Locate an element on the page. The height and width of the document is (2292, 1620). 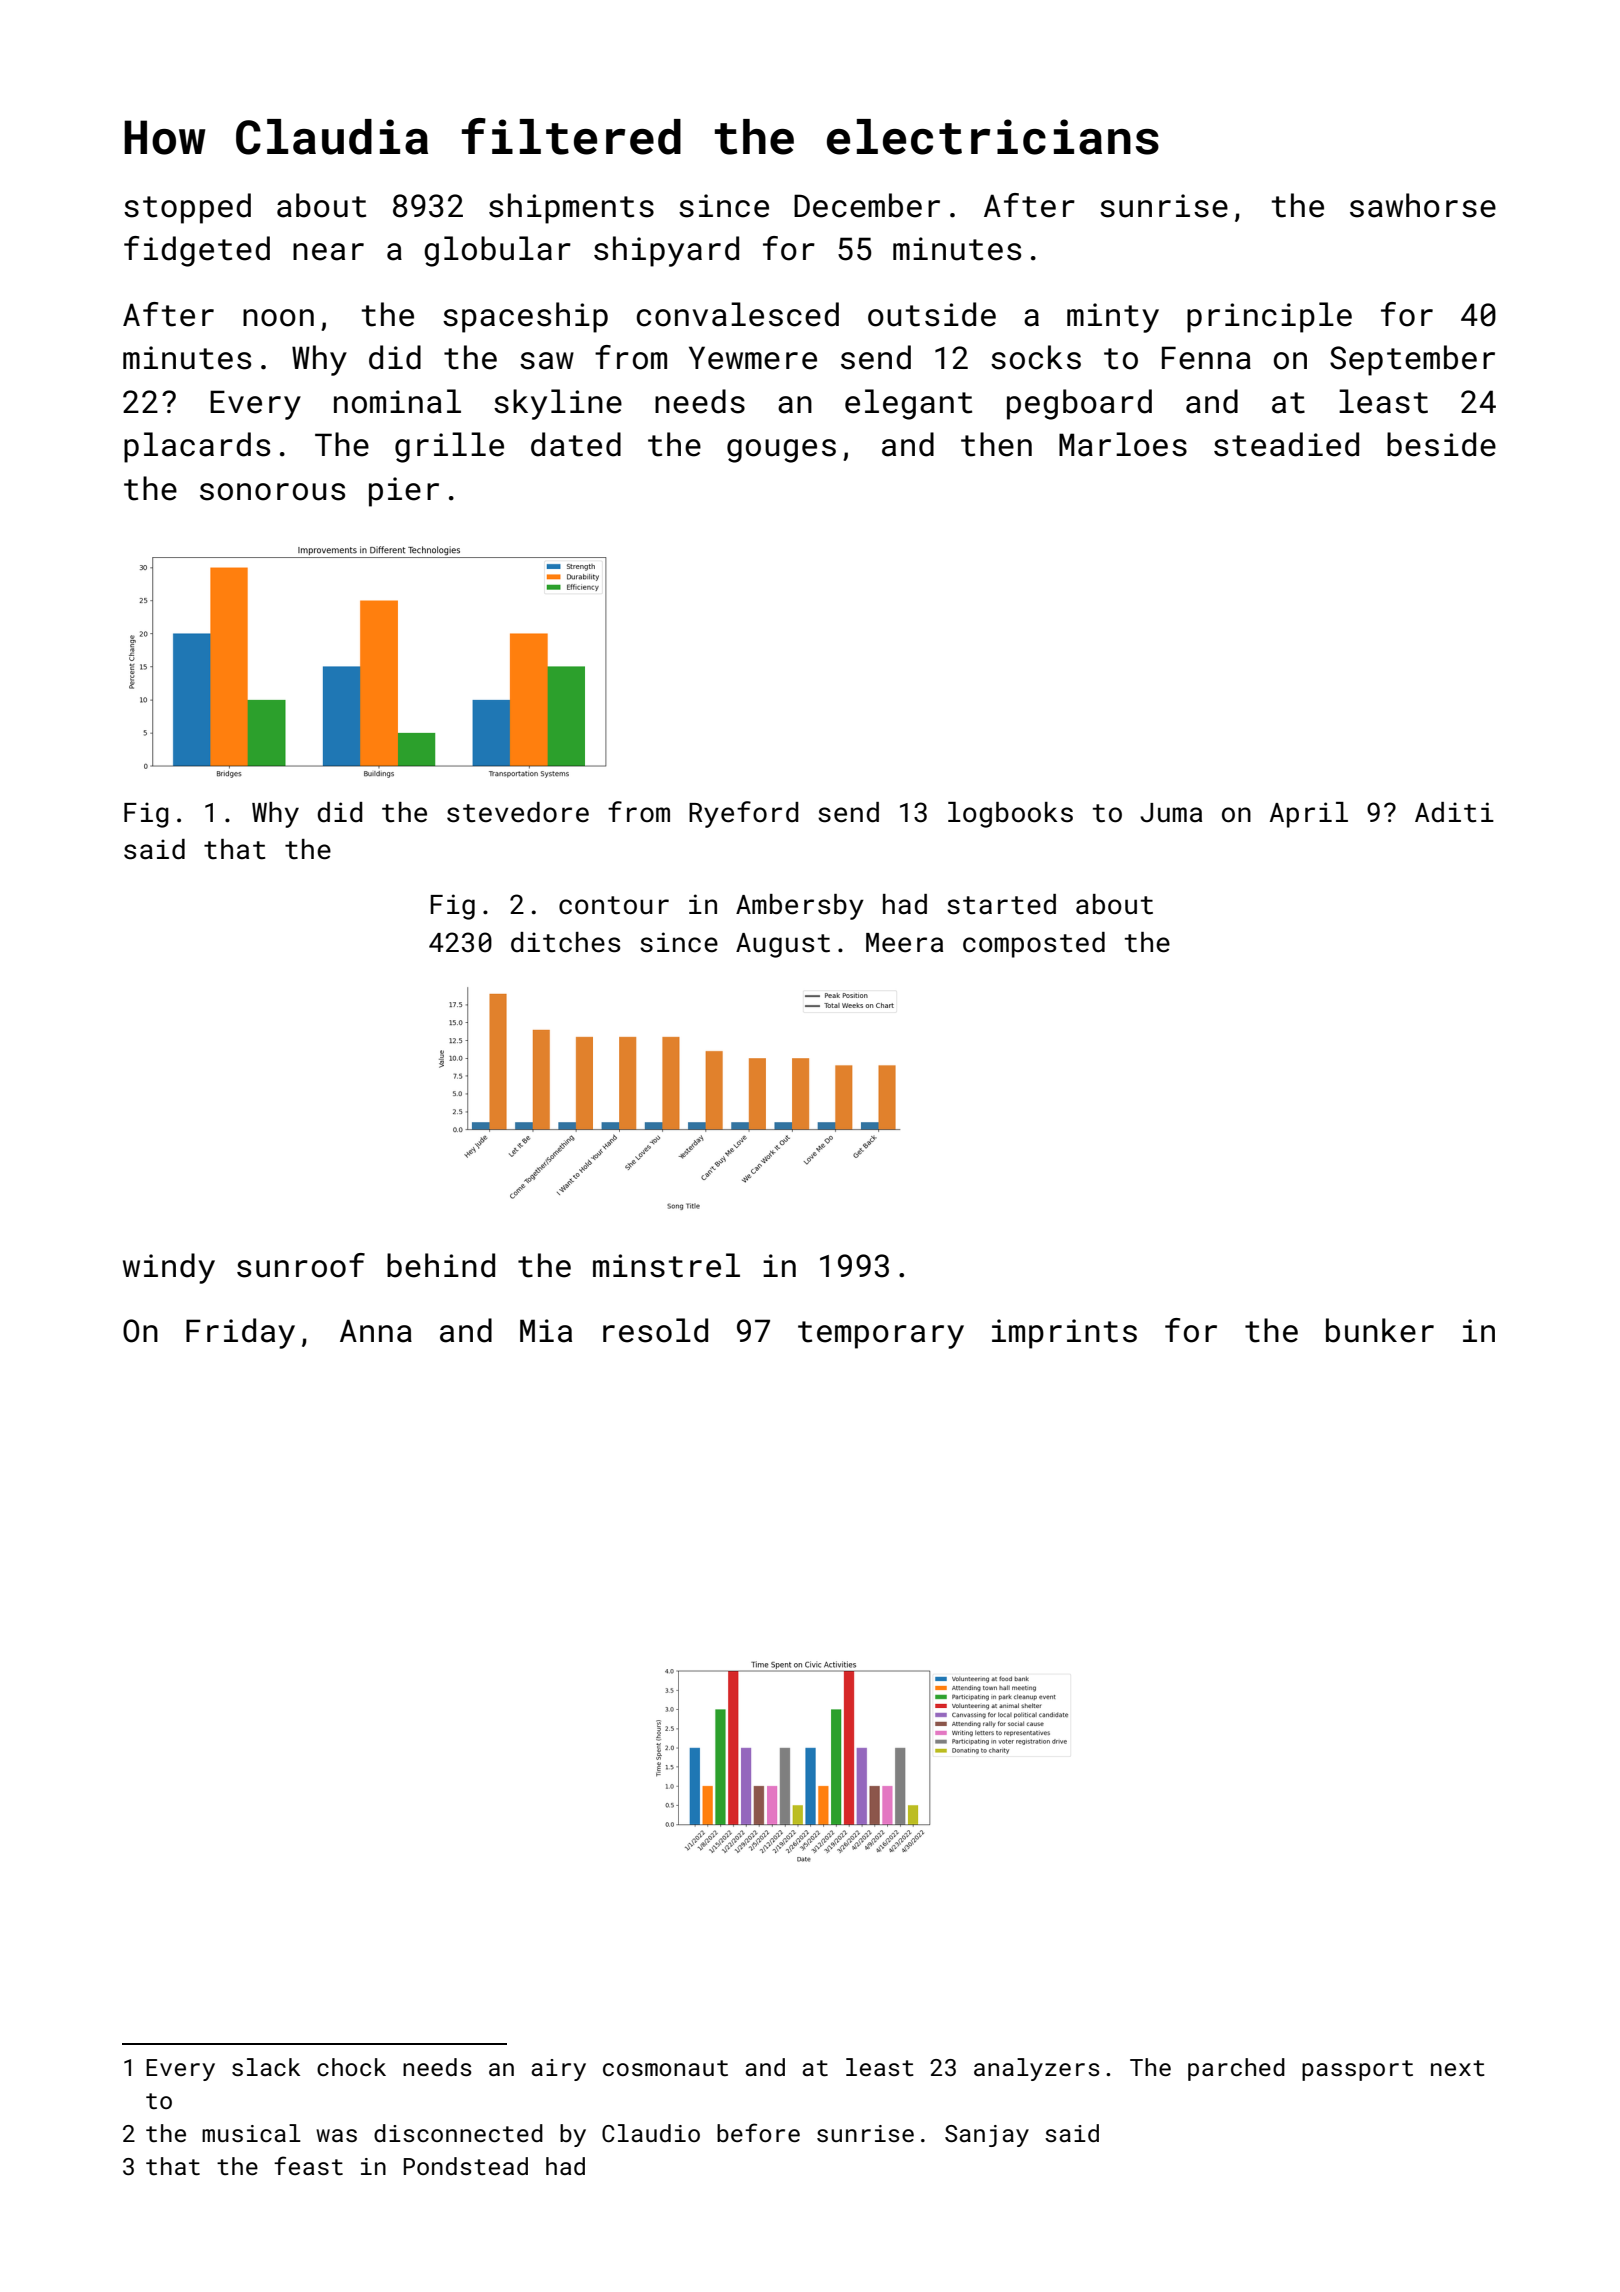
Aditi is located at coordinates (1454, 812).
